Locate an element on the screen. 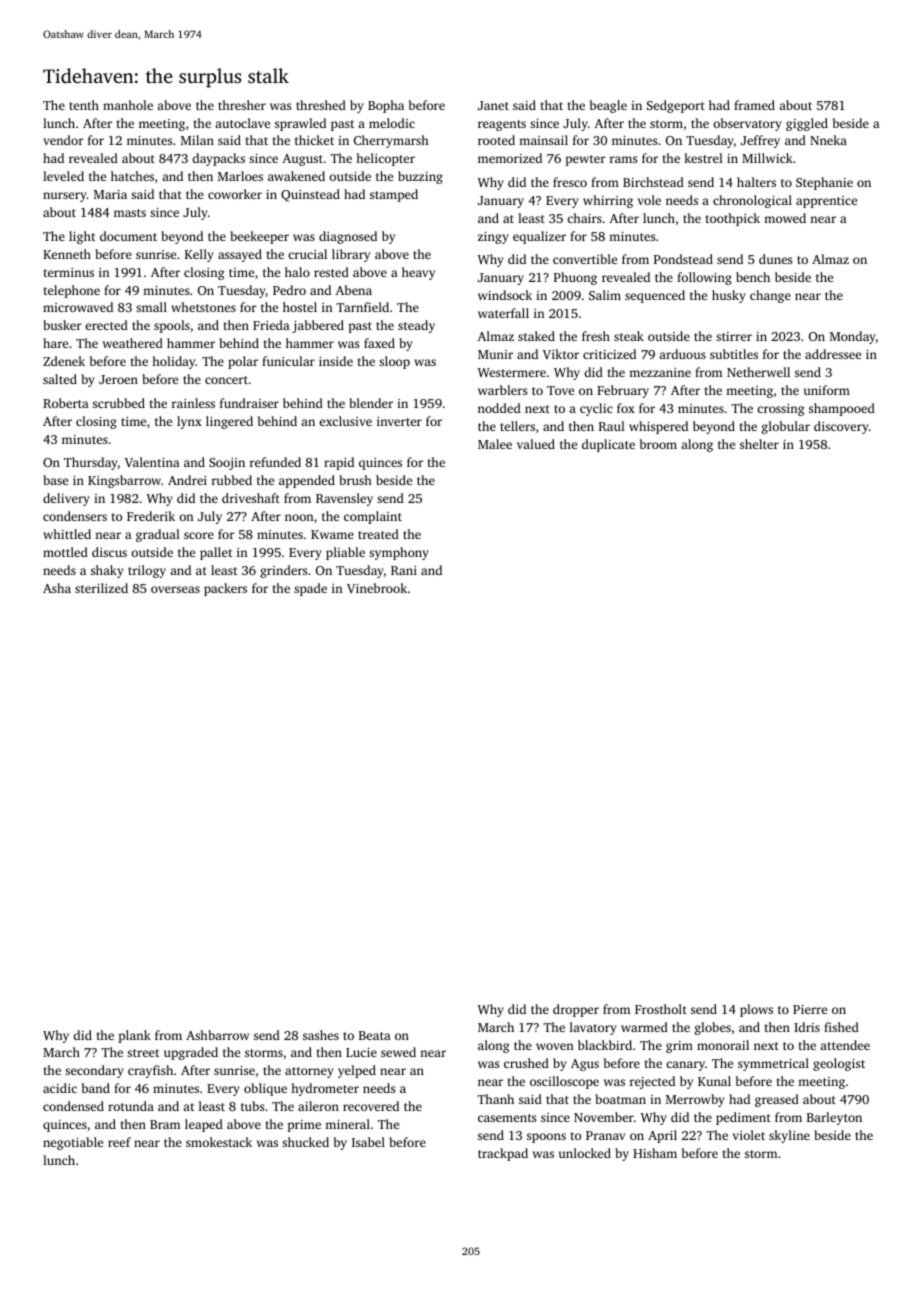 The width and height of the screenshot is (924, 1308). sloop is located at coordinates (394, 362).
